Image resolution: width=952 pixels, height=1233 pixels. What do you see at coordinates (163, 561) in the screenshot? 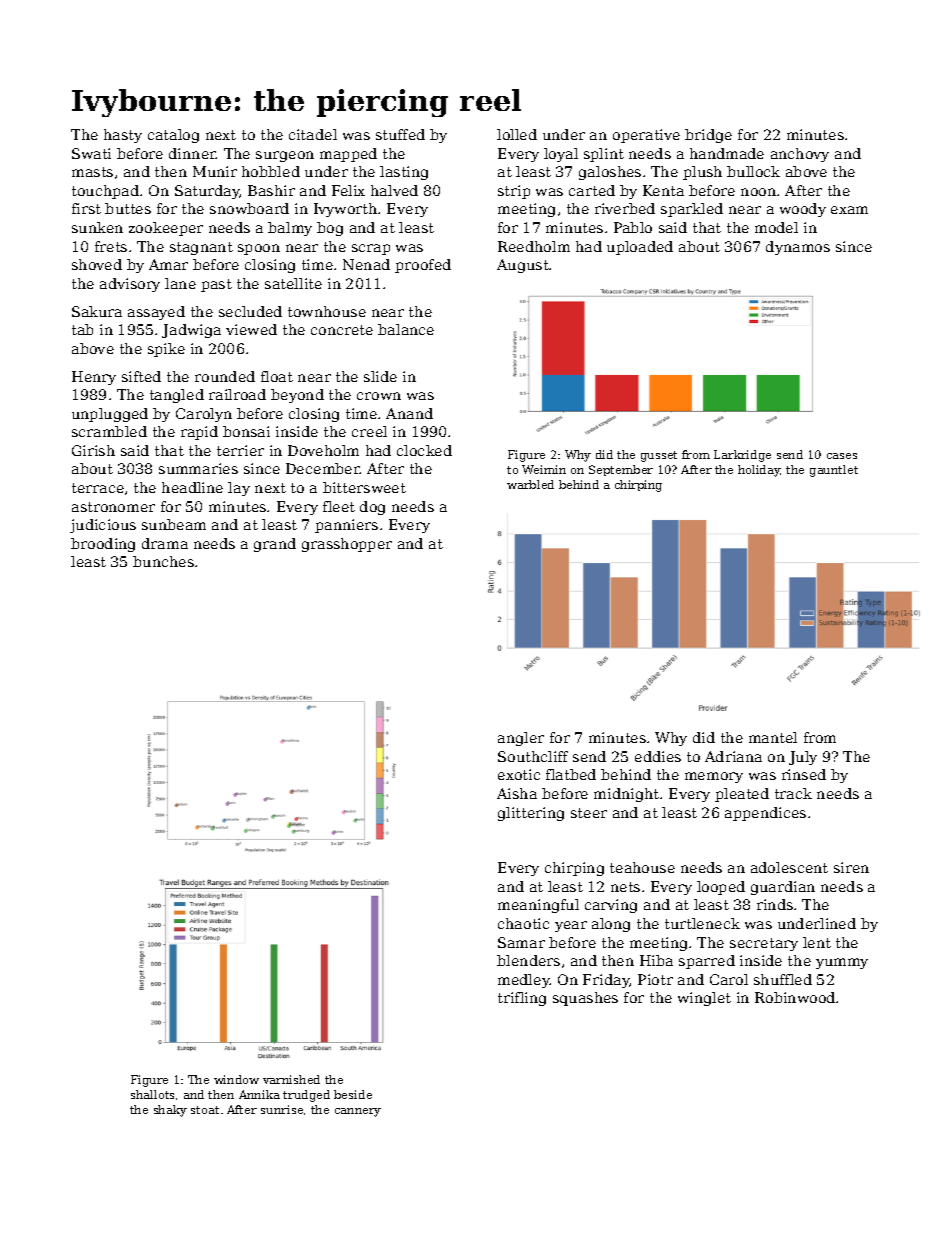
I see `bunches` at bounding box center [163, 561].
